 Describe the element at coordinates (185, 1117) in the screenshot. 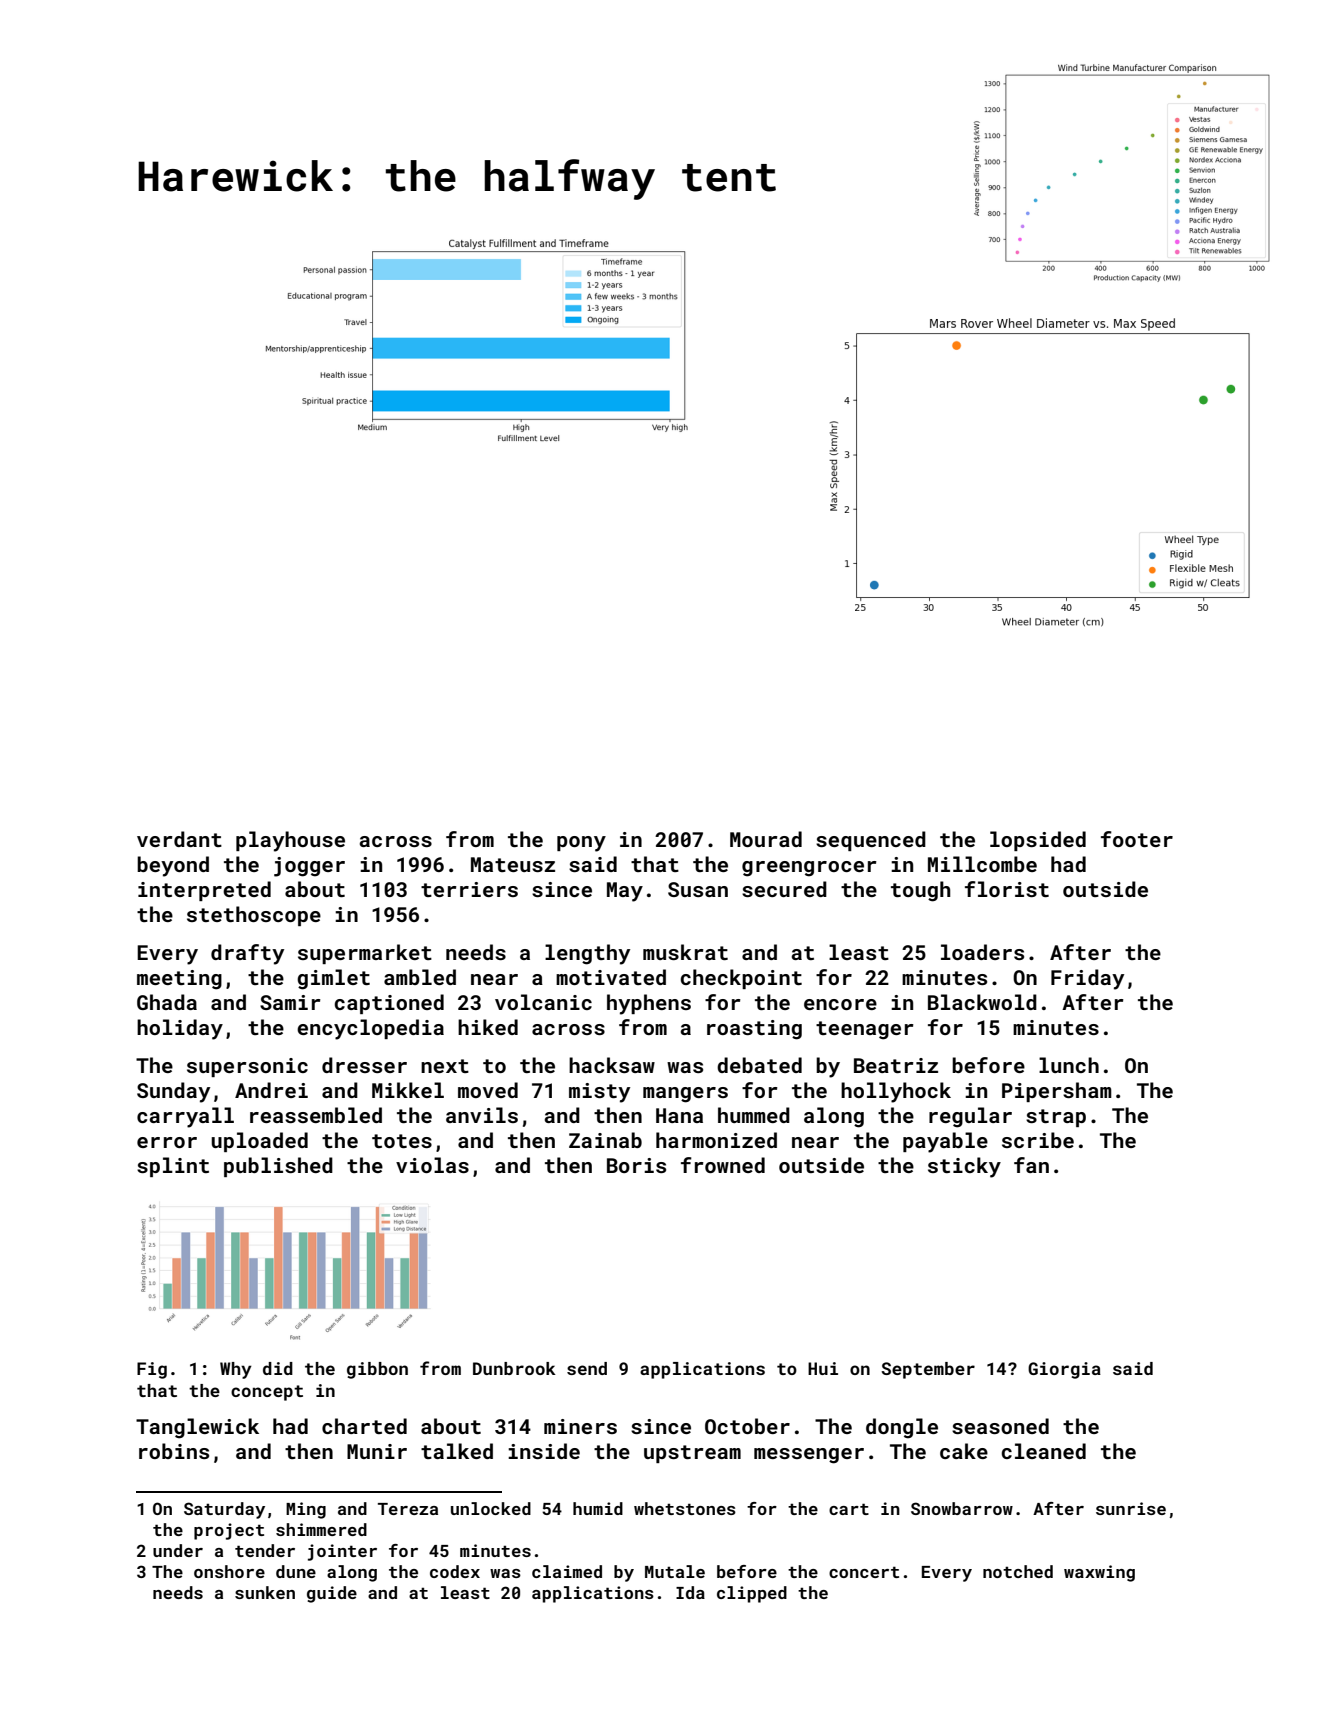

I see `carryall` at that location.
